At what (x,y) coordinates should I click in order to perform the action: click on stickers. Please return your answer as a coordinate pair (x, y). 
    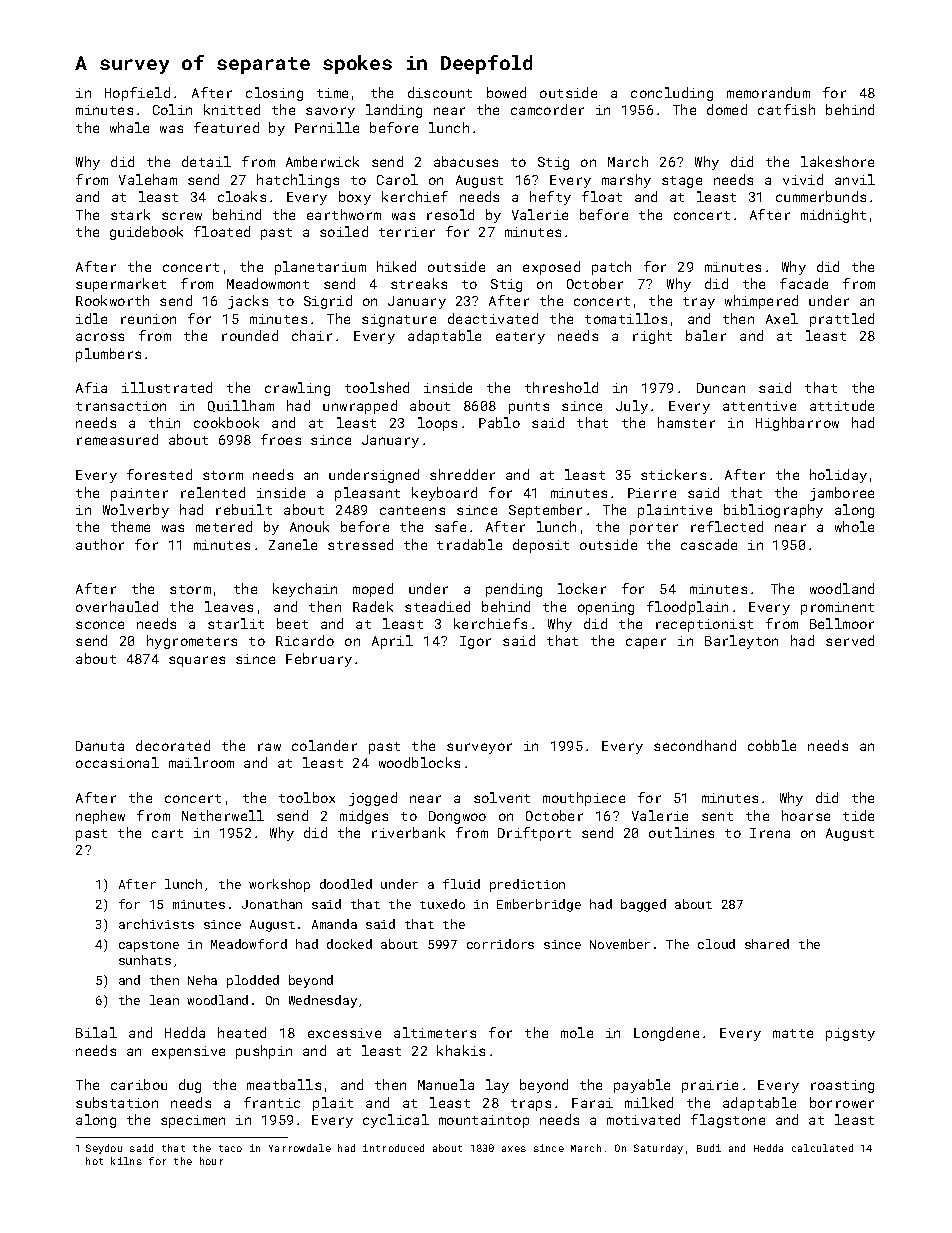
    Looking at the image, I should click on (673, 474).
